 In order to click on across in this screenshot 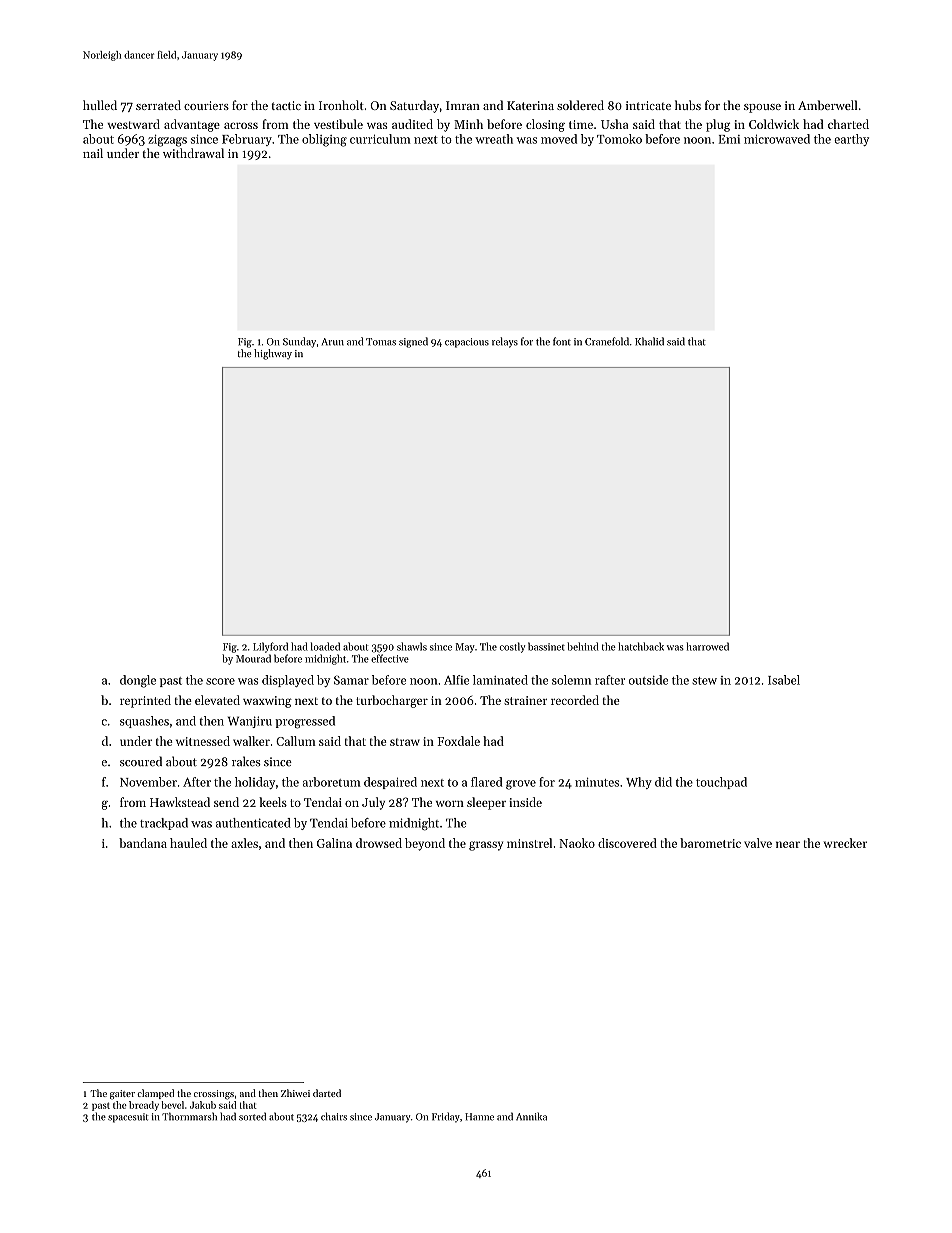, I will do `click(241, 125)`.
